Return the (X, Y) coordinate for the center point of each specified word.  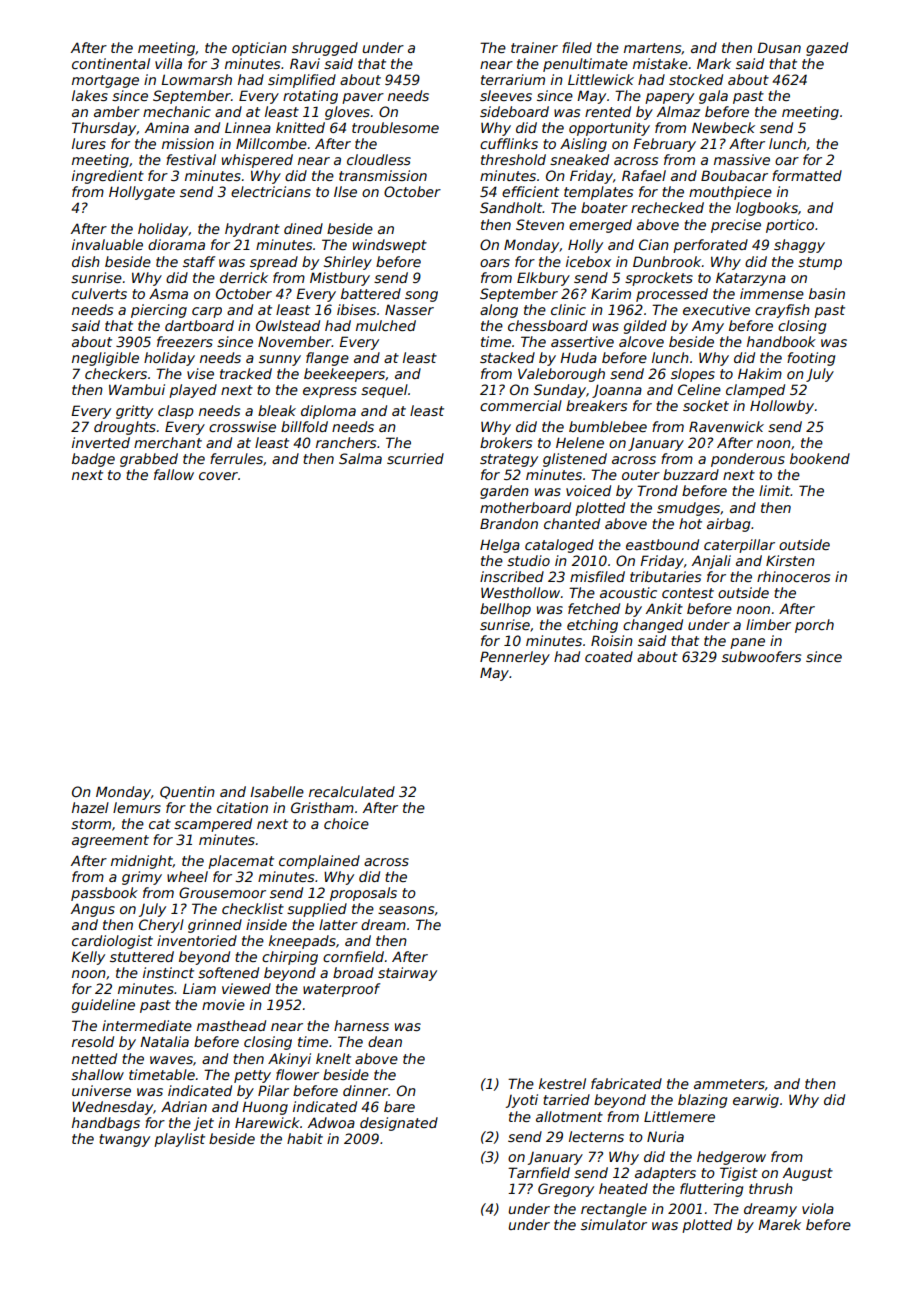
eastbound (662, 544)
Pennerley (515, 658)
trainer (534, 47)
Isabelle (277, 791)
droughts (125, 428)
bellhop (505, 610)
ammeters (729, 1084)
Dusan (779, 47)
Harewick (267, 1122)
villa (168, 63)
